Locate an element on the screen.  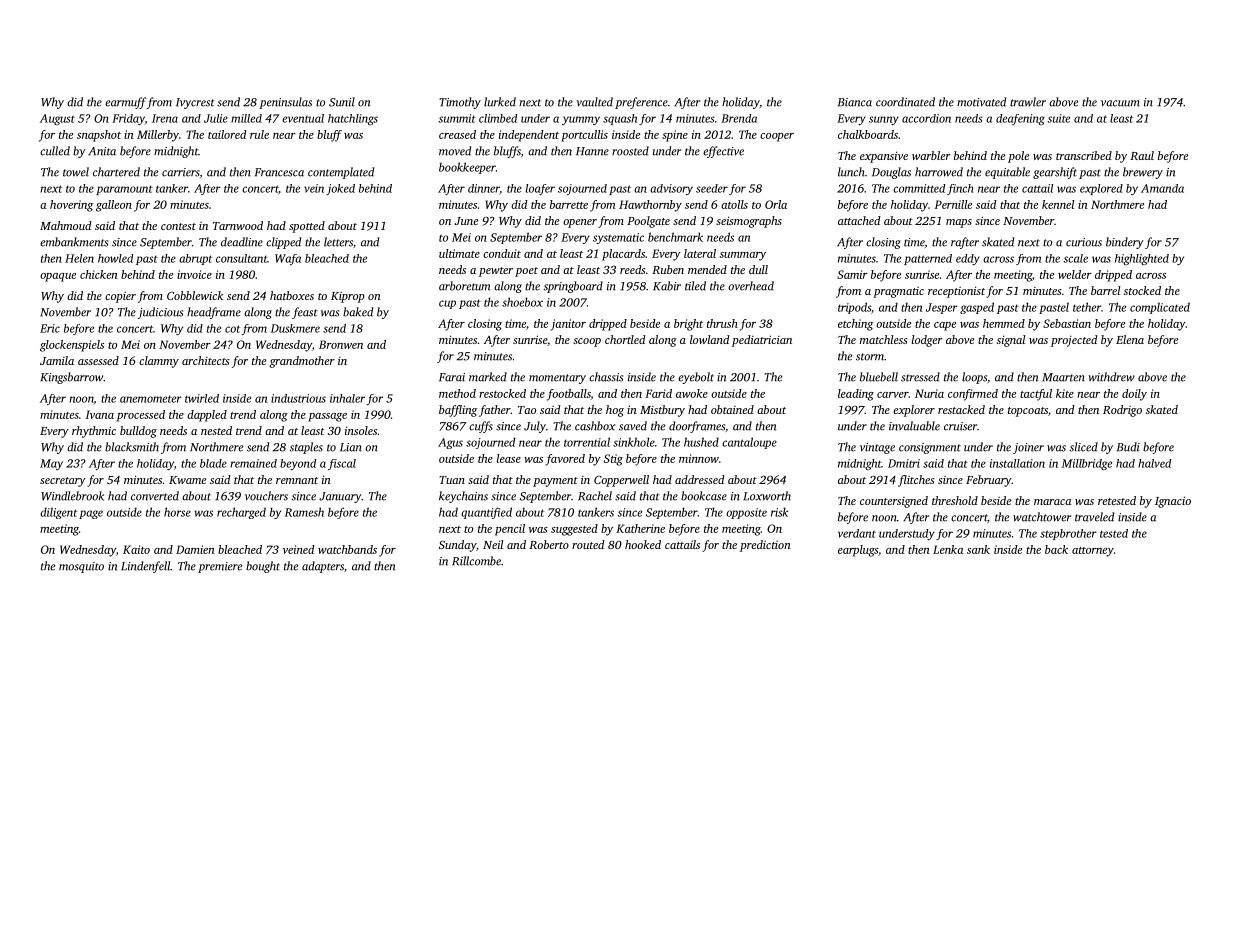
attorney is located at coordinates (1093, 552).
